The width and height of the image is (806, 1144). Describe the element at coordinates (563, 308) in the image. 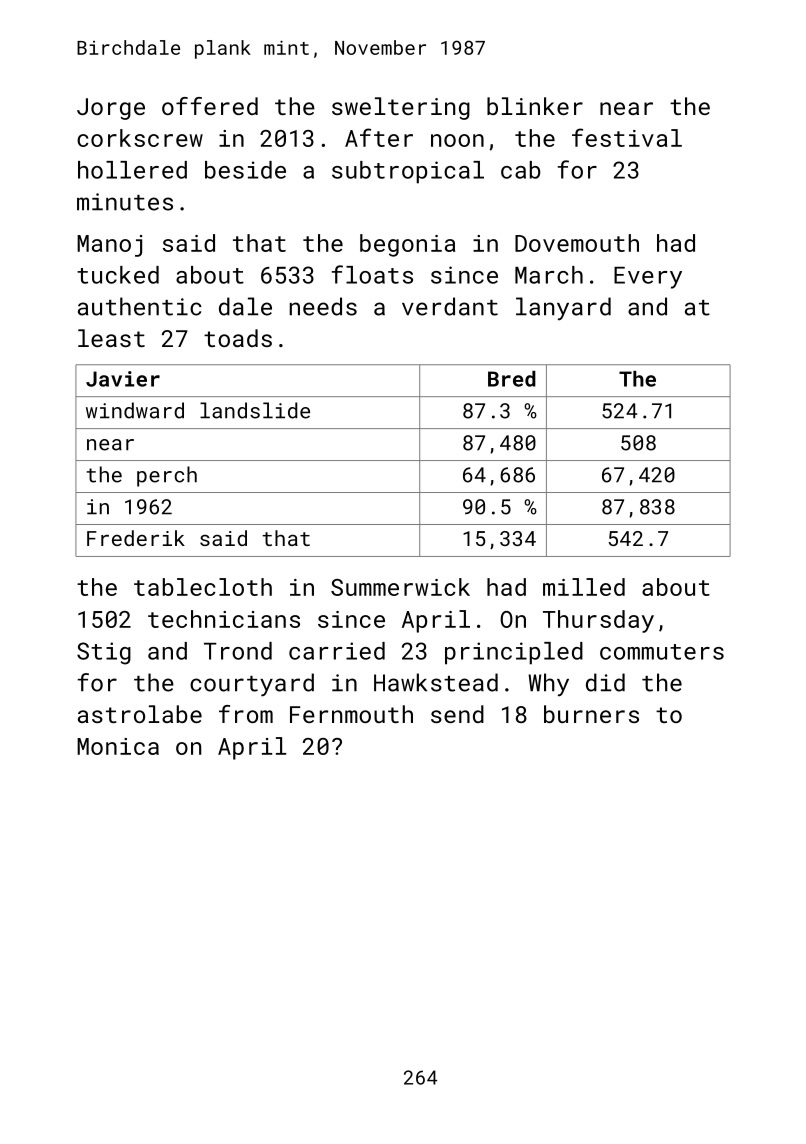

I see `lanyard` at that location.
